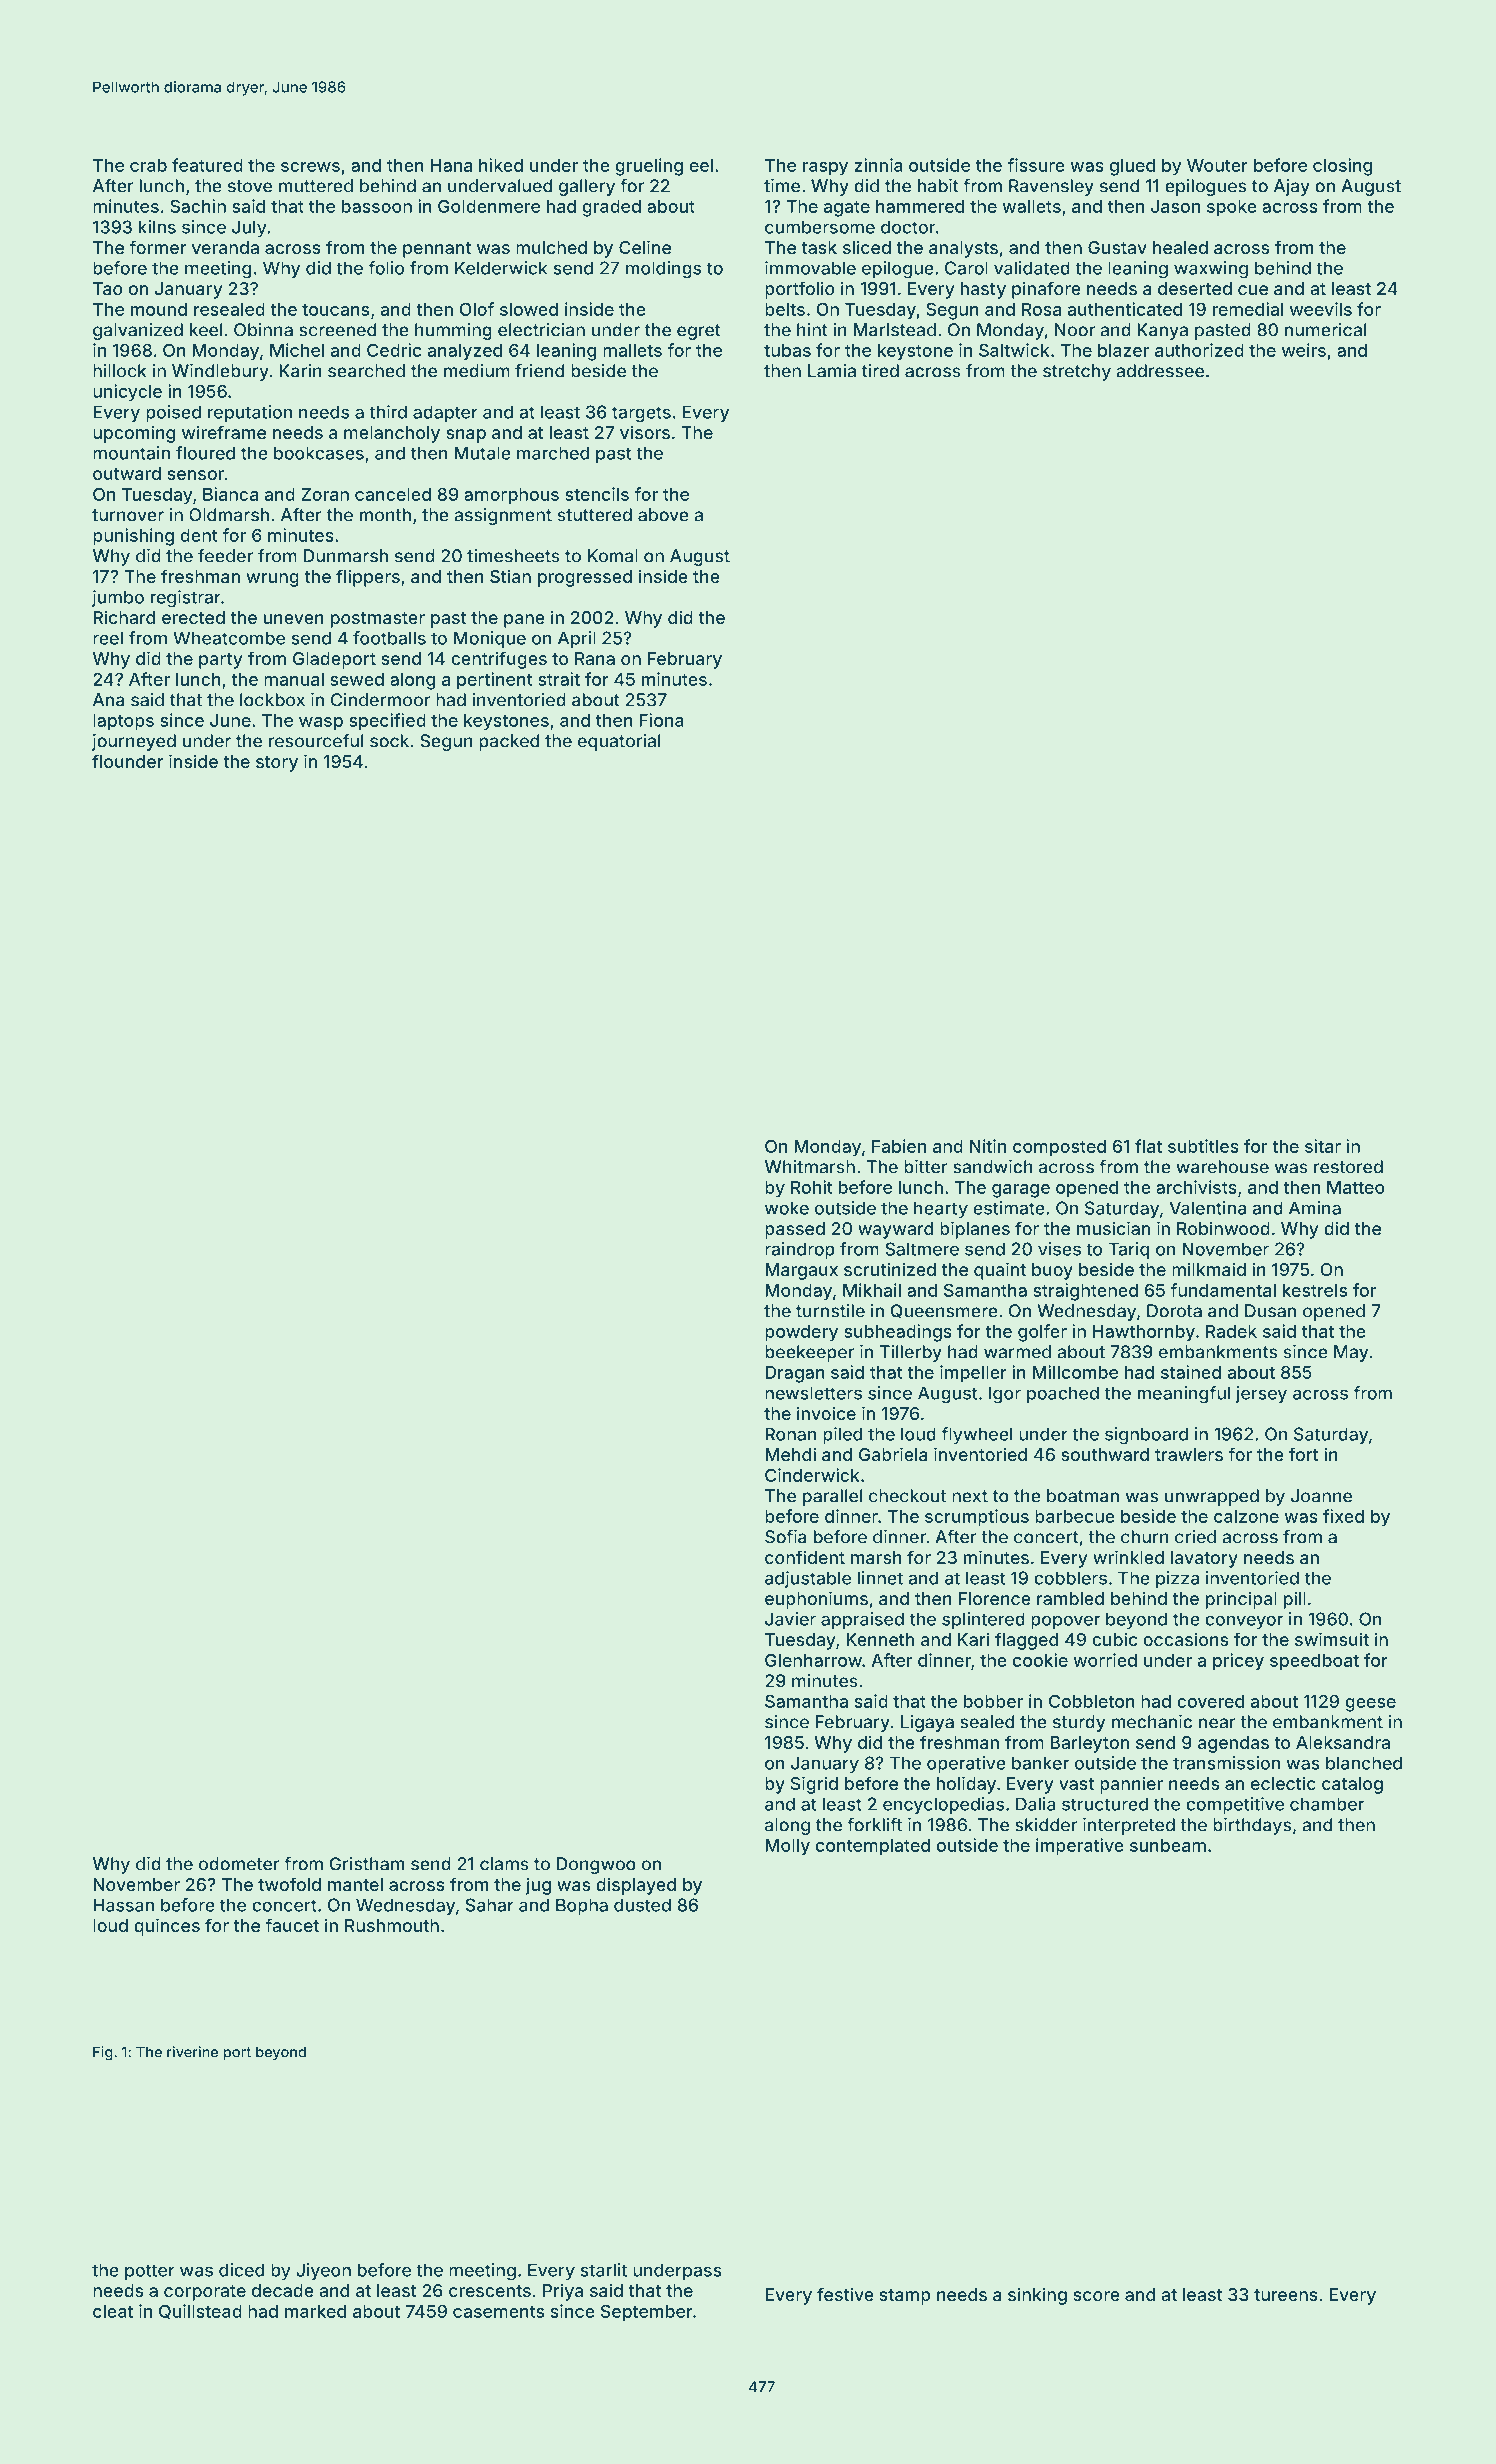 The width and height of the screenshot is (1496, 2464). I want to click on screws, so click(310, 167).
